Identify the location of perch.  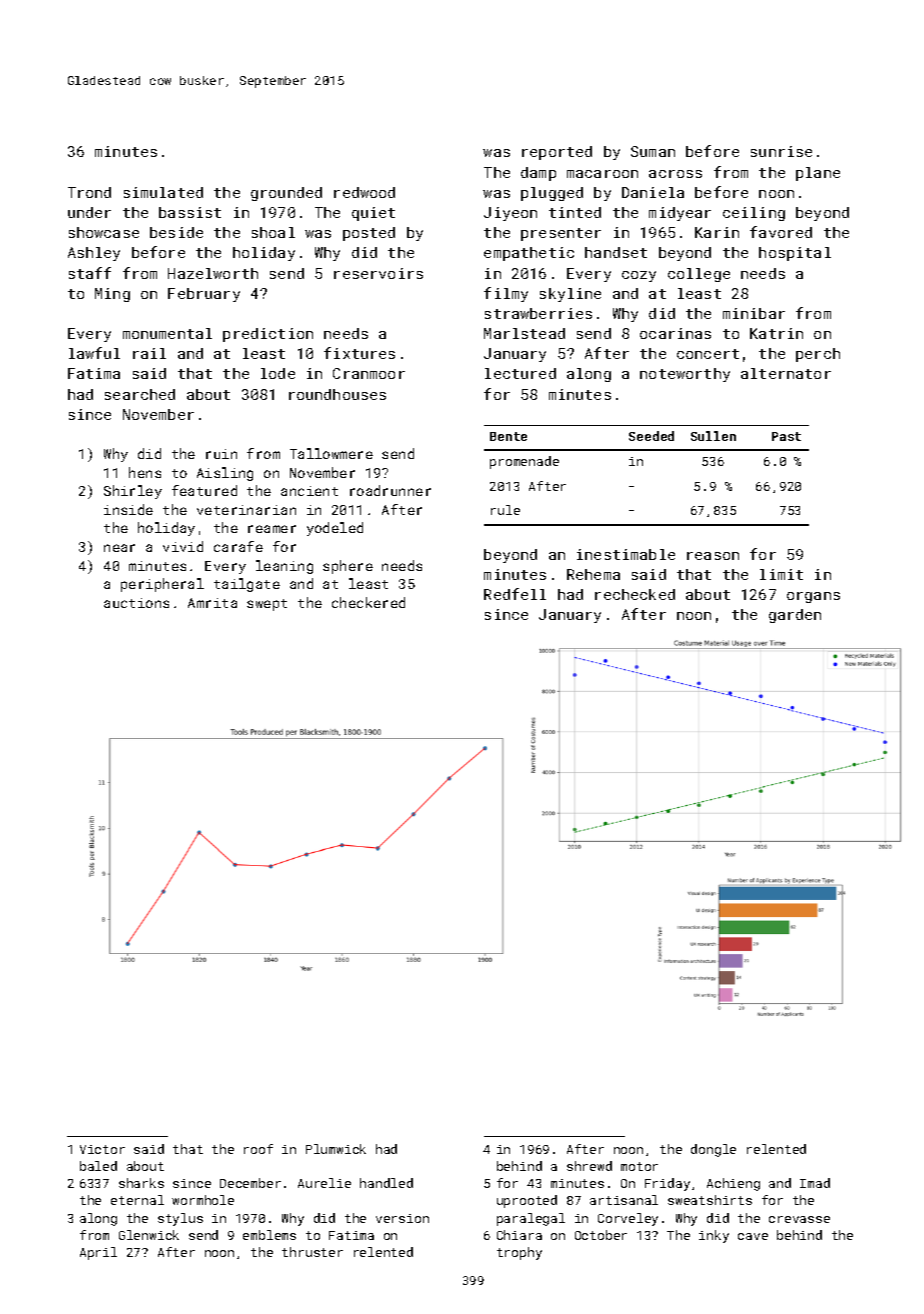
(818, 355).
